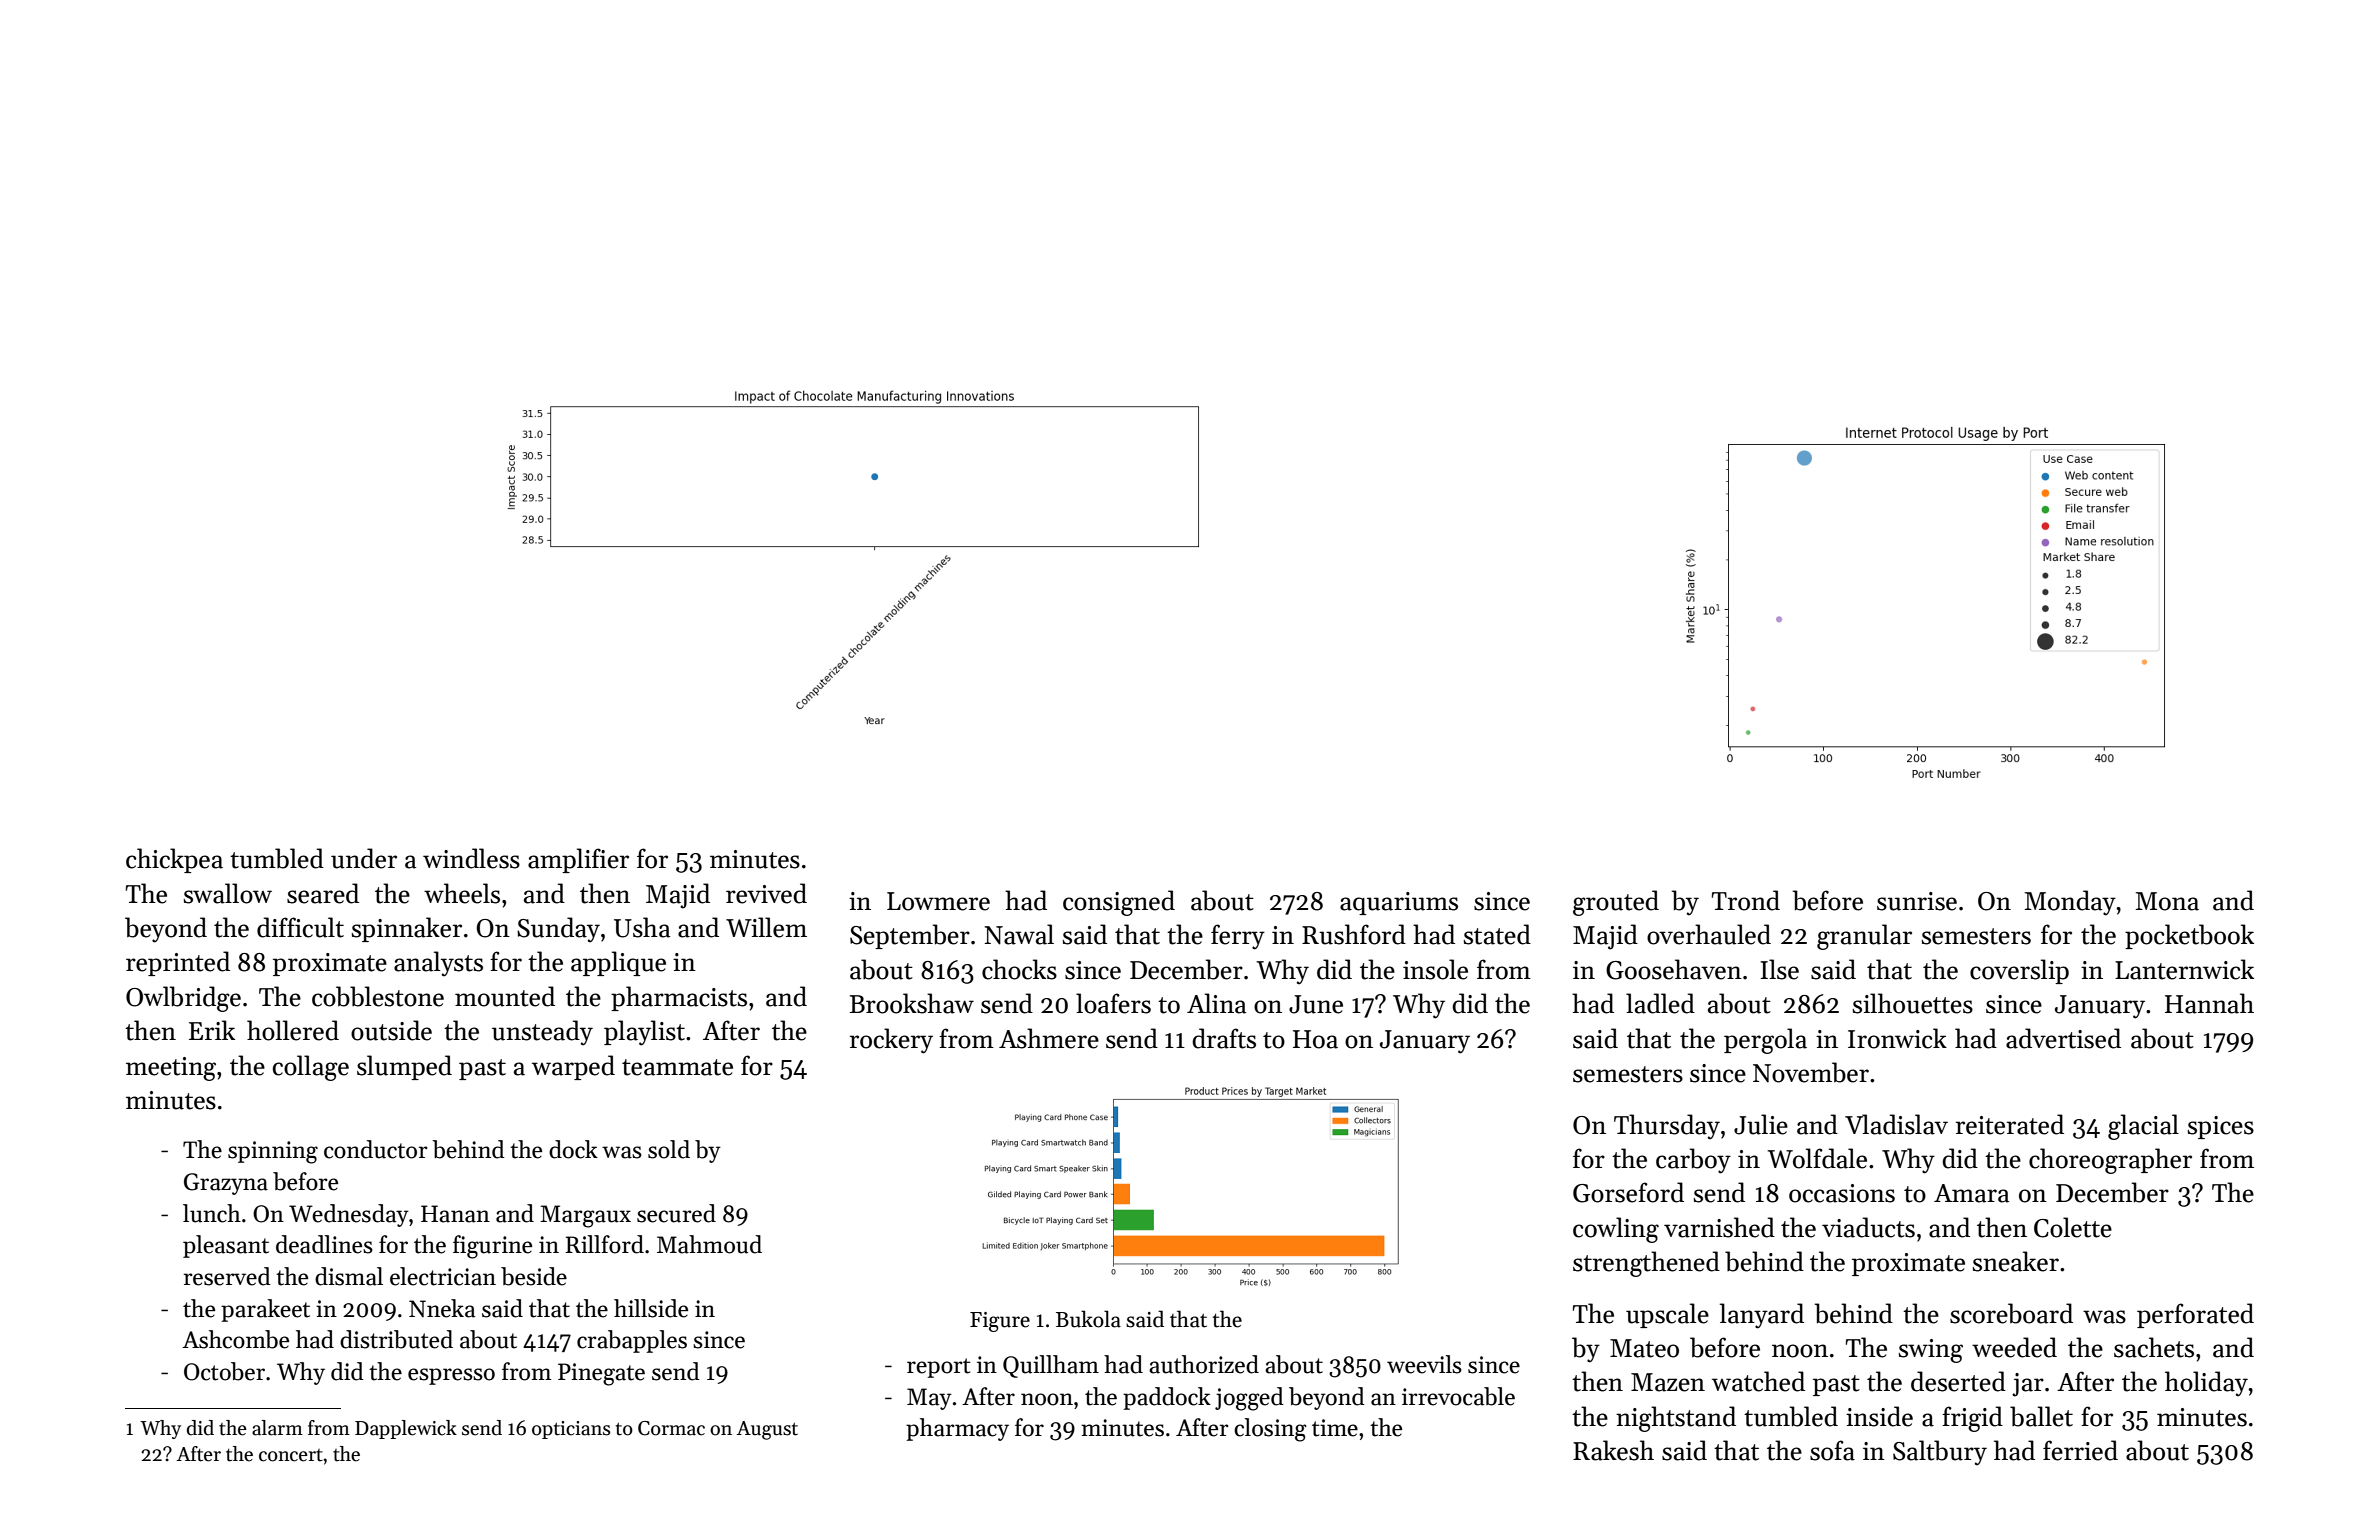 The height and width of the document is (1540, 2380). I want to click on hillside, so click(651, 1308).
